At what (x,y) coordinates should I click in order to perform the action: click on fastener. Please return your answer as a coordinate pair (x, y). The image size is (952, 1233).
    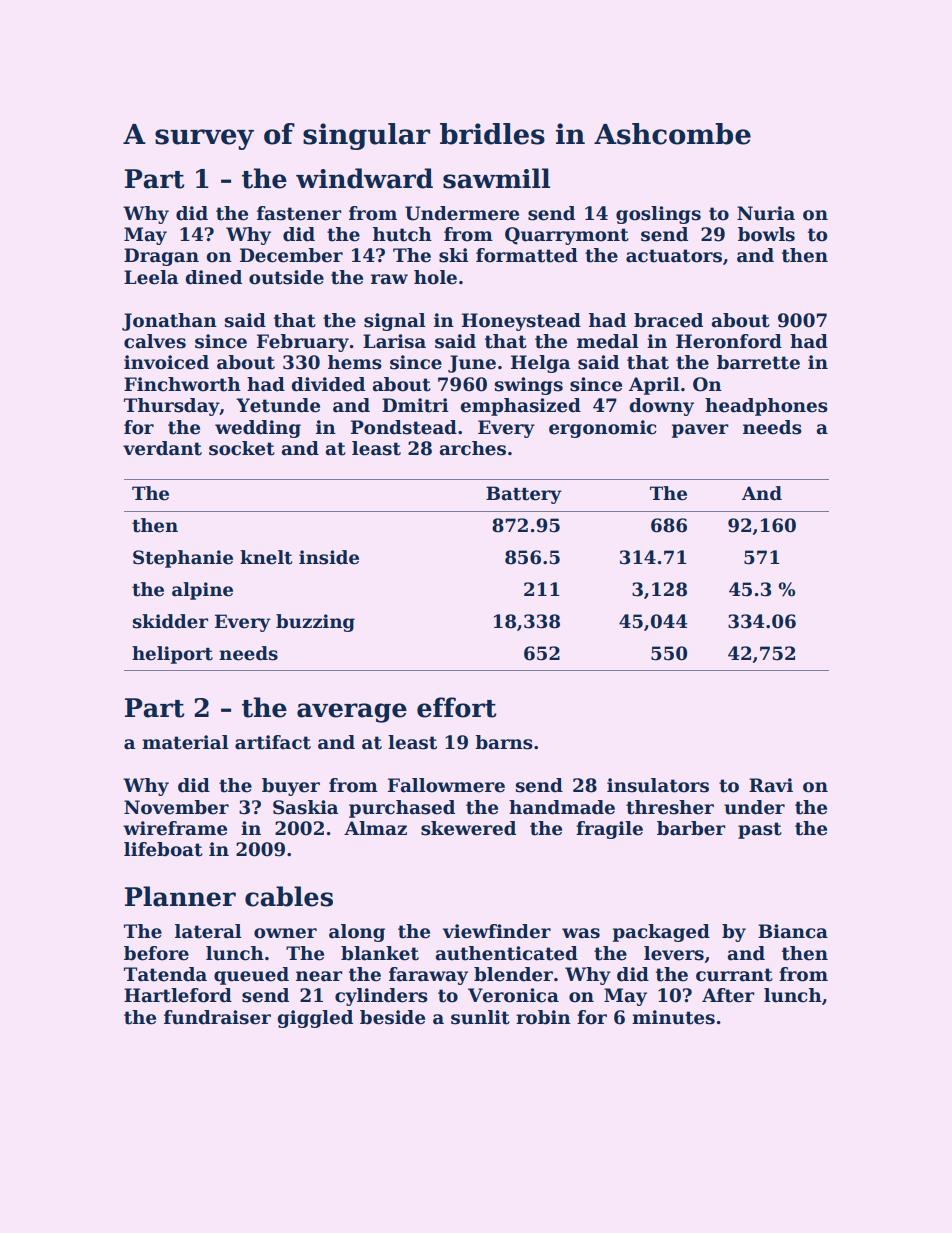
    Looking at the image, I should click on (299, 213).
